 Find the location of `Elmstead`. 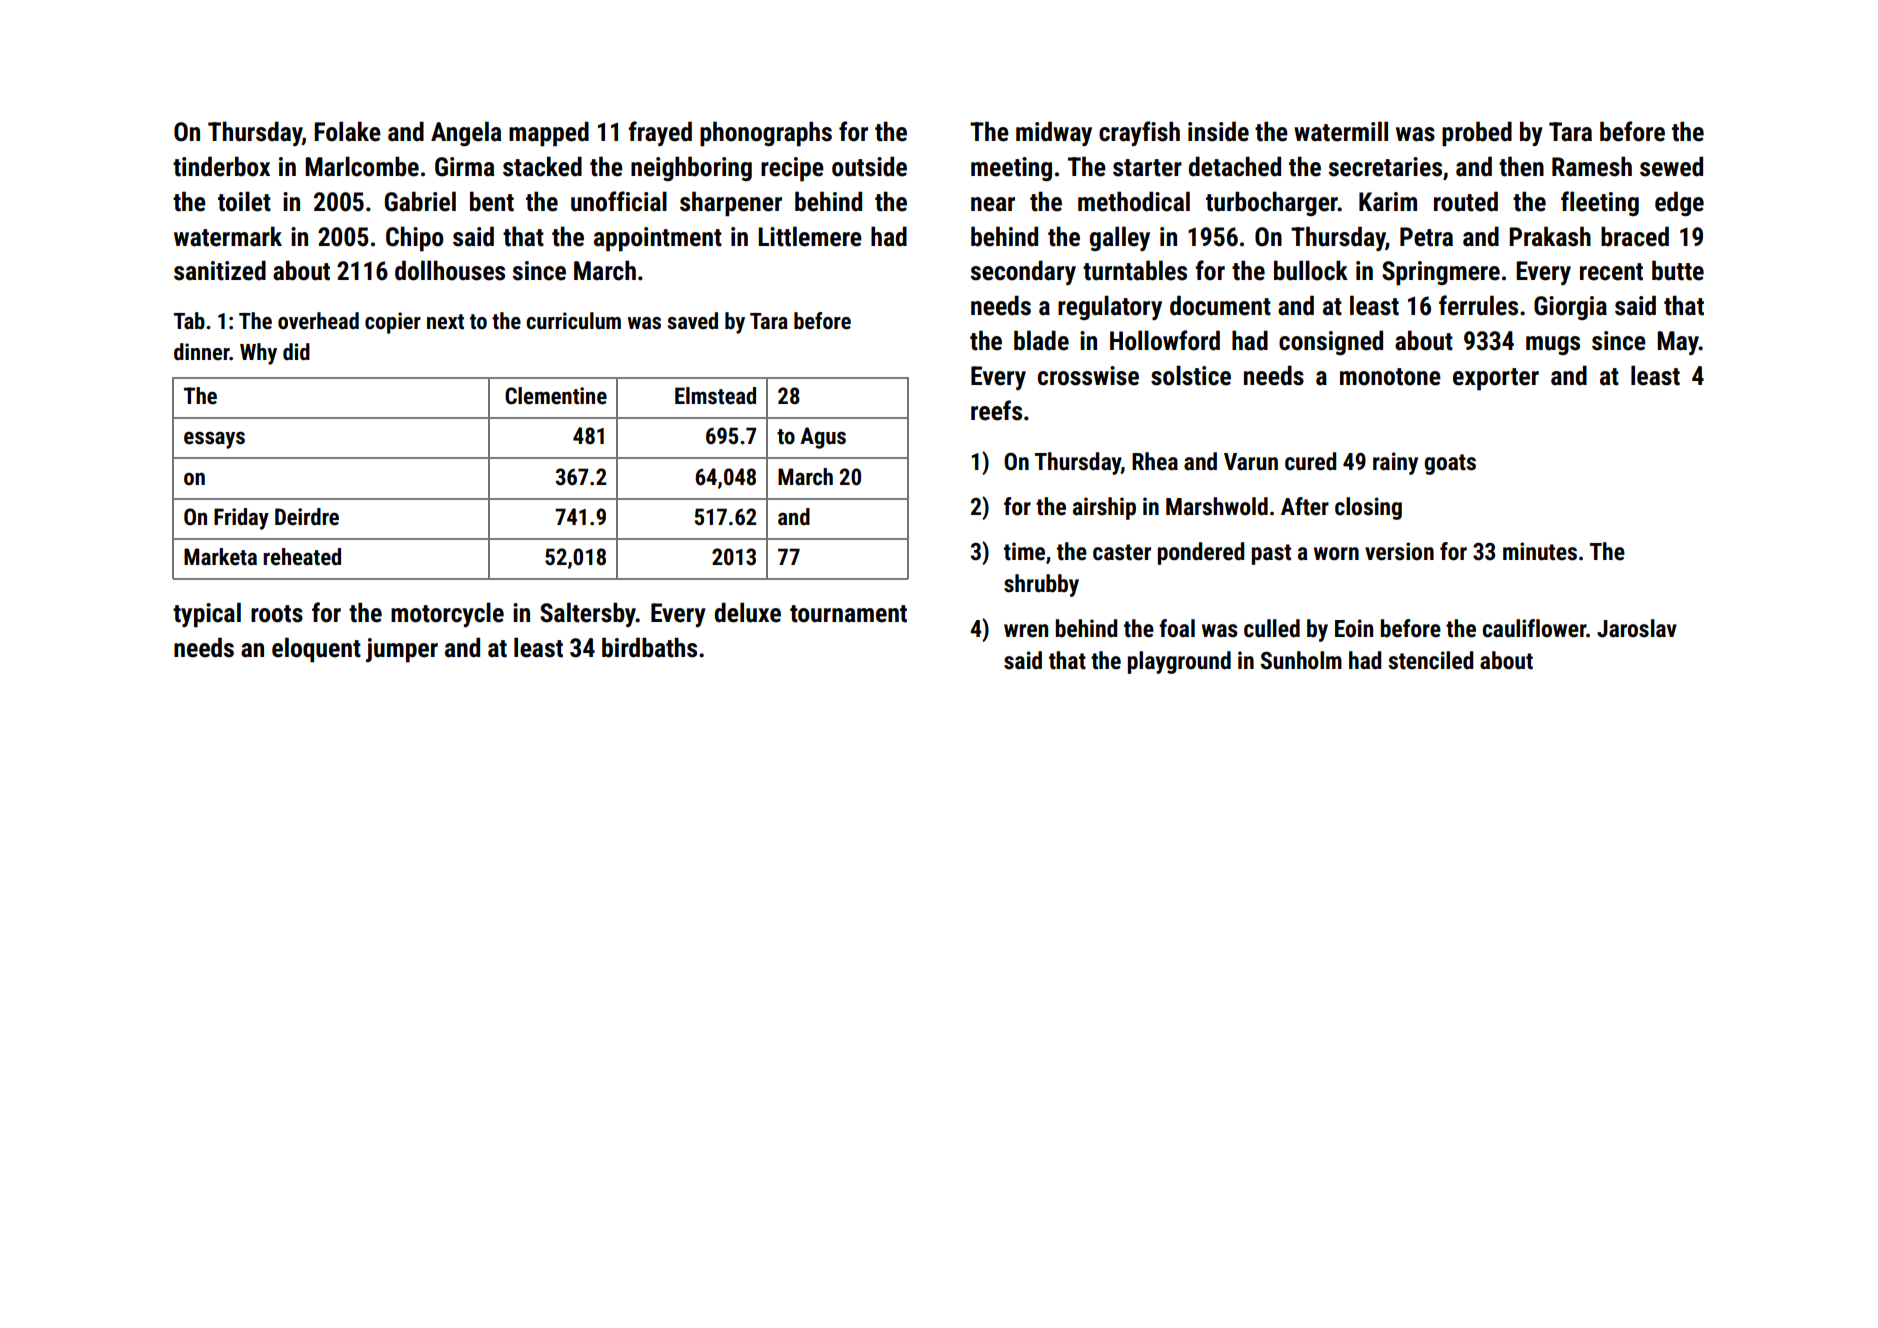

Elmstead is located at coordinates (715, 396).
